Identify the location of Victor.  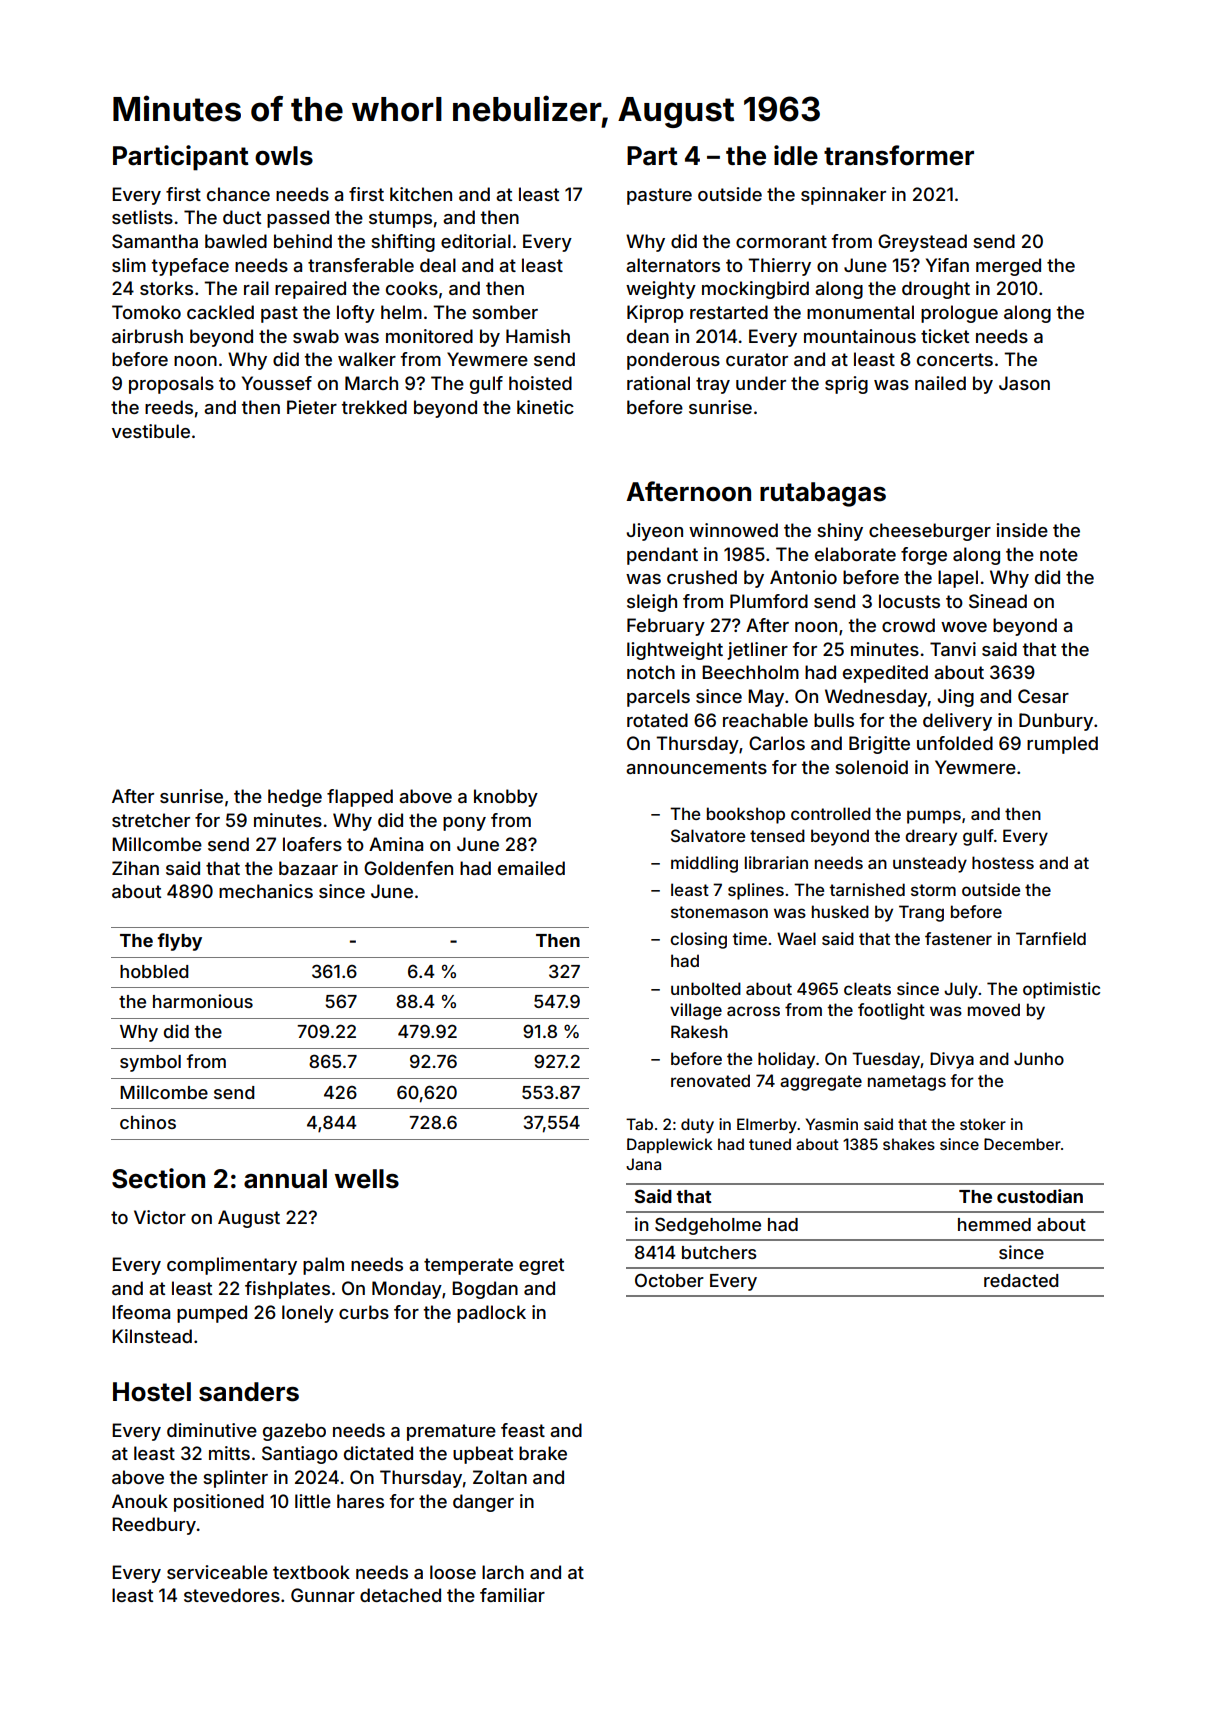
(160, 1217).
